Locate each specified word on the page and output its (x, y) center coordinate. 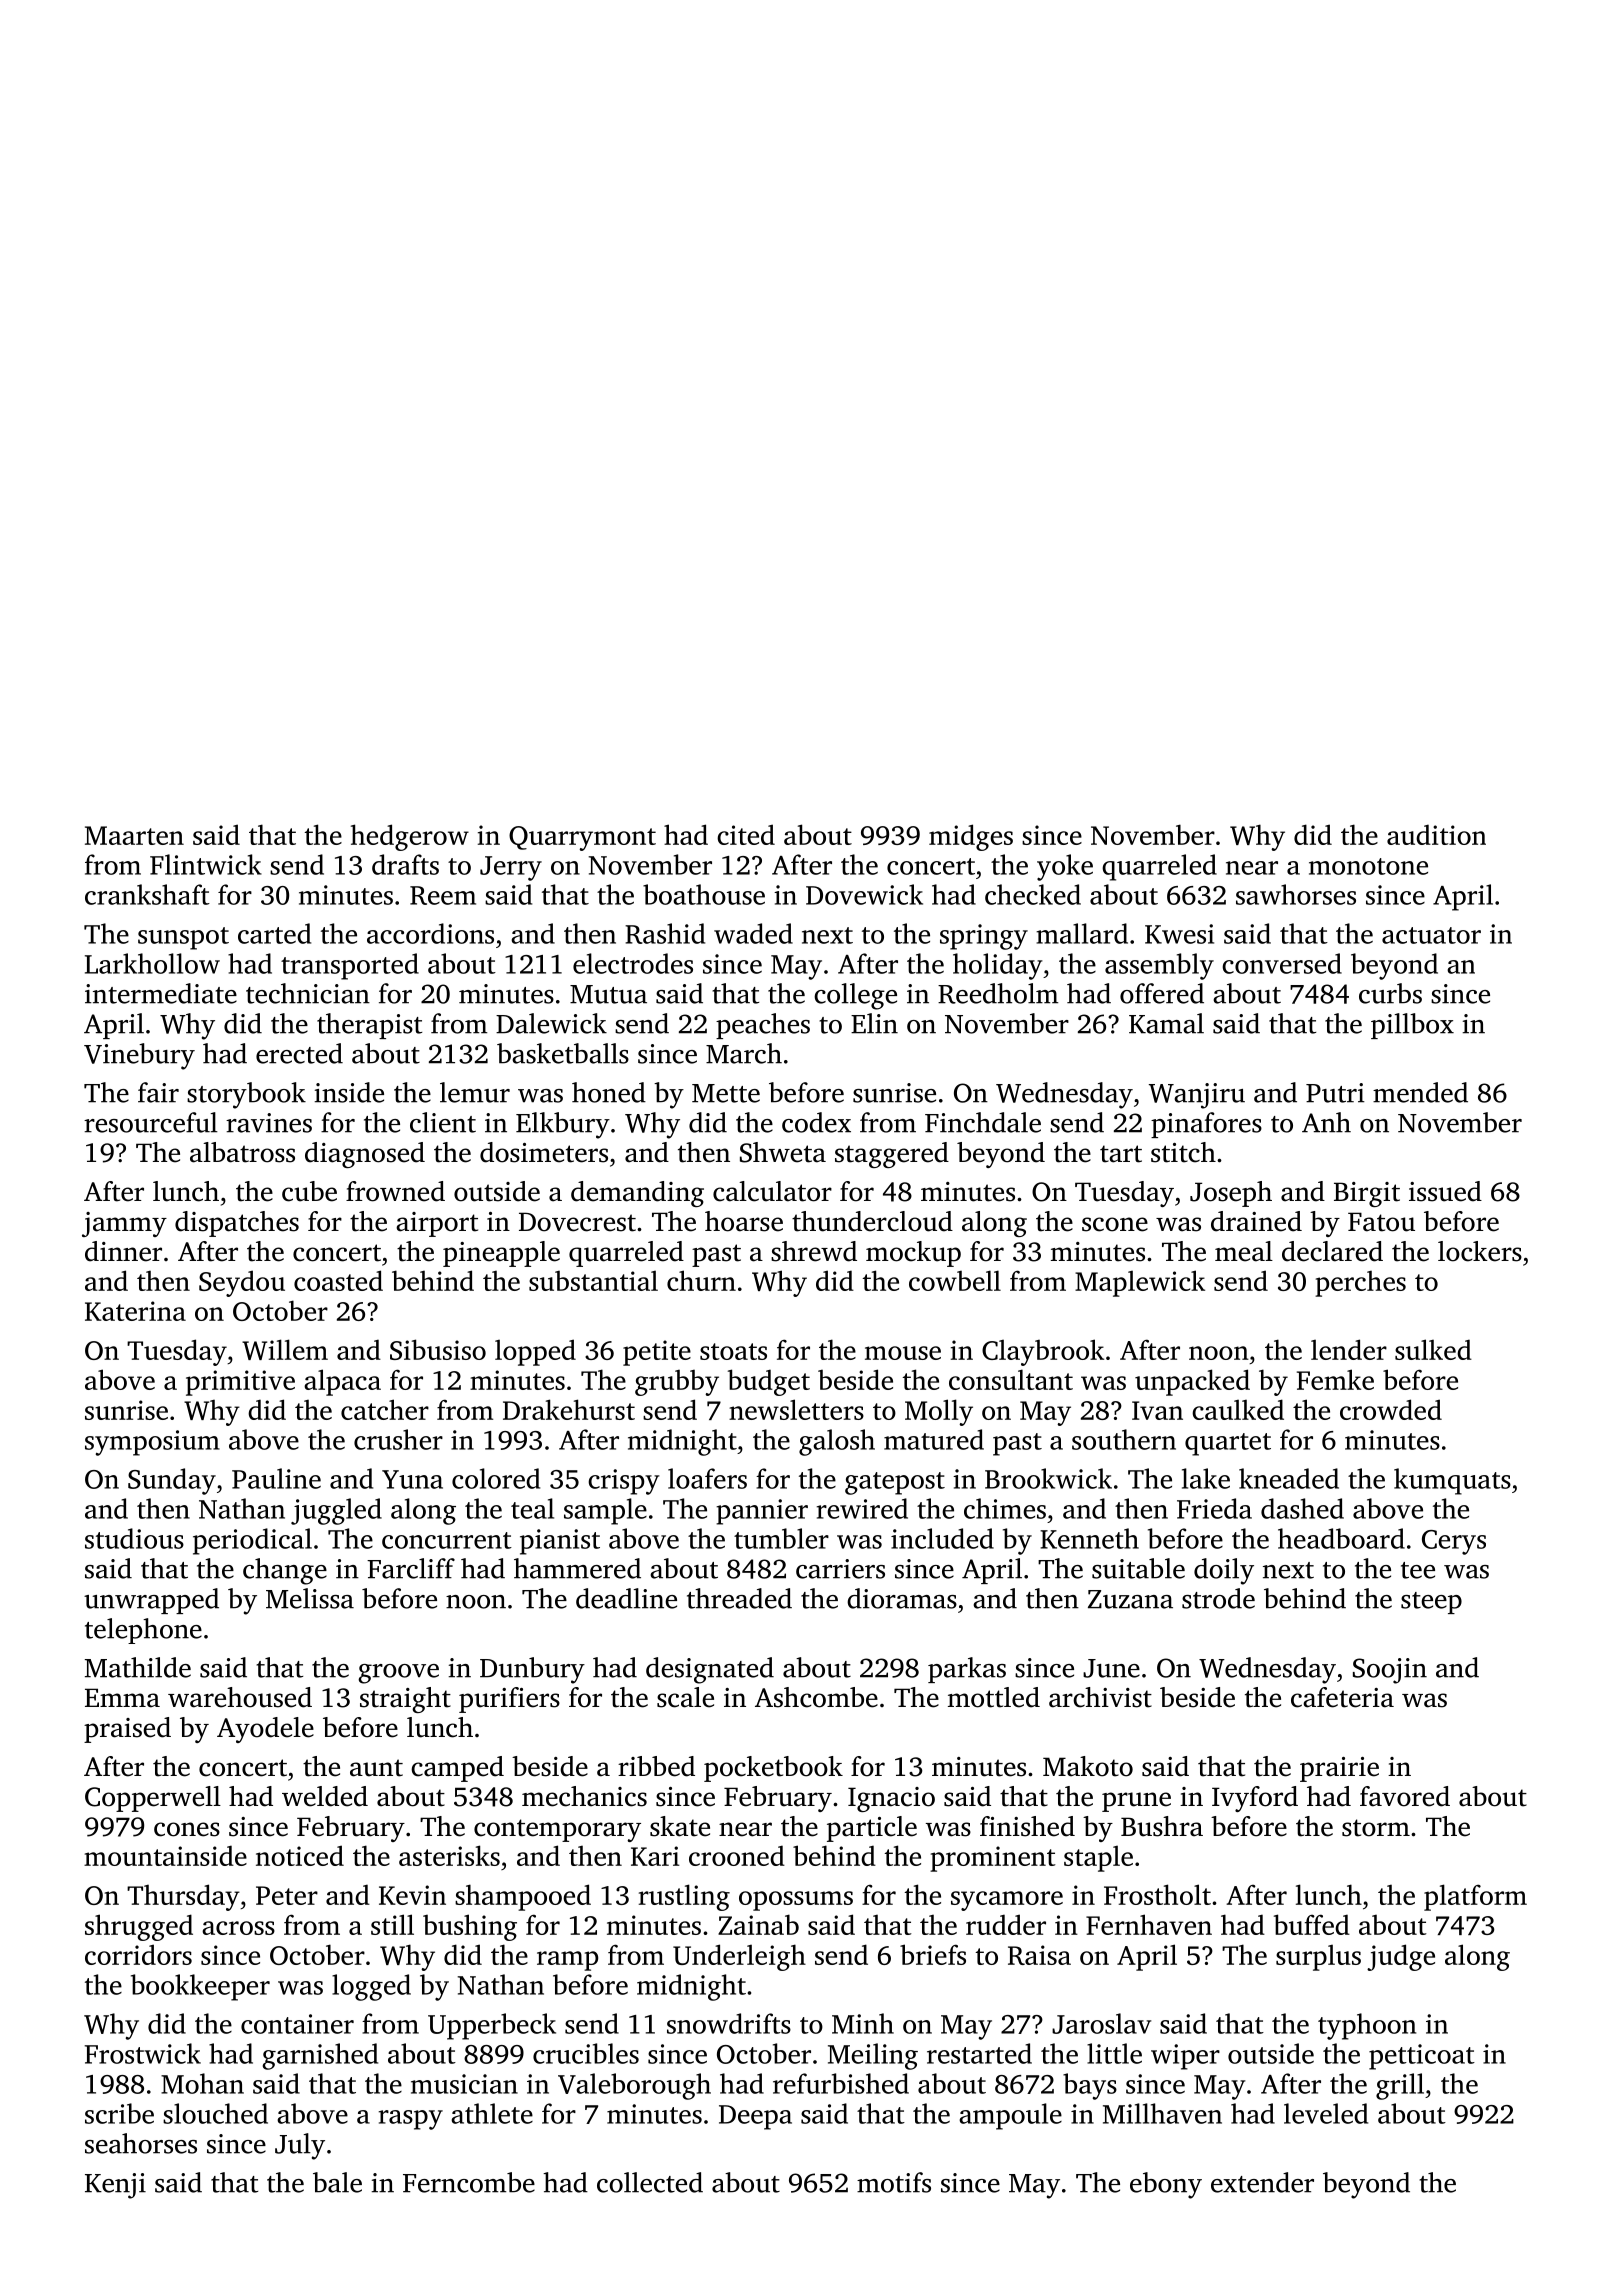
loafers (707, 1478)
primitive (240, 1383)
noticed (300, 1855)
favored (1405, 1796)
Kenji (115, 2186)
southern (1124, 1439)
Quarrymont (582, 838)
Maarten (134, 835)
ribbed (656, 1766)
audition (1436, 834)
